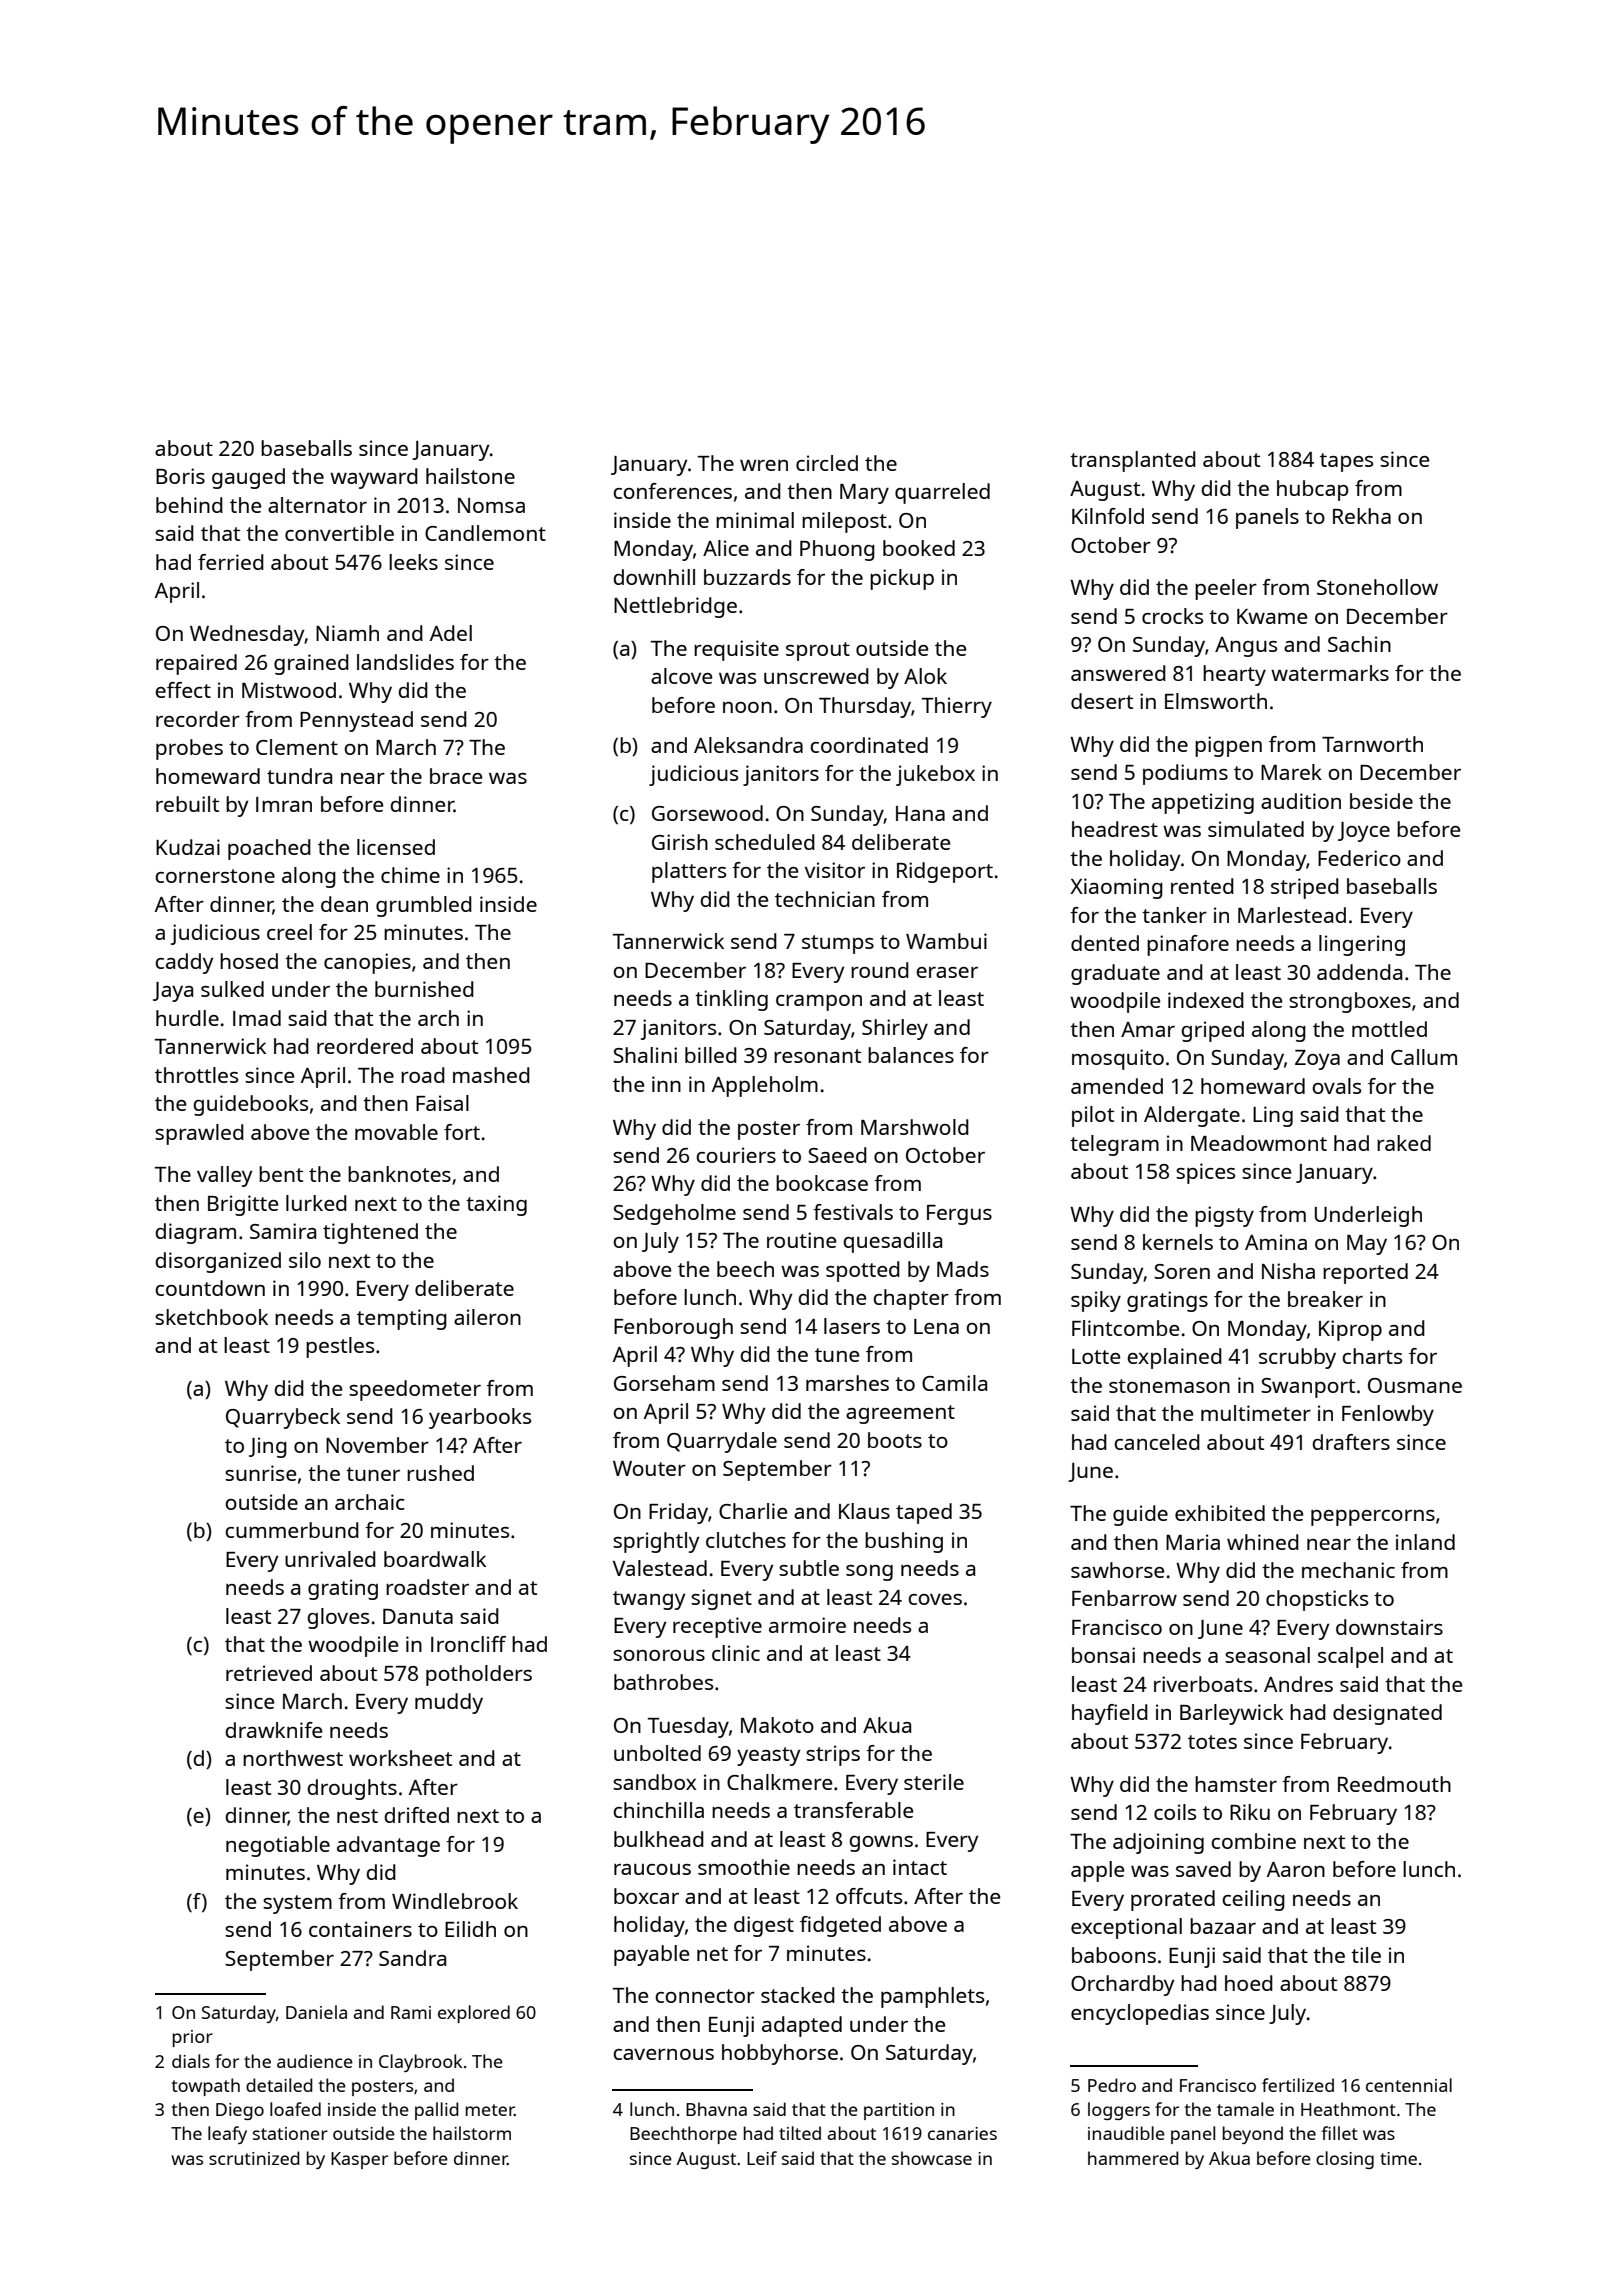 Image resolution: width=1620 pixels, height=2292 pixels. Describe the element at coordinates (472, 2133) in the screenshot. I see `hailstorm` at that location.
